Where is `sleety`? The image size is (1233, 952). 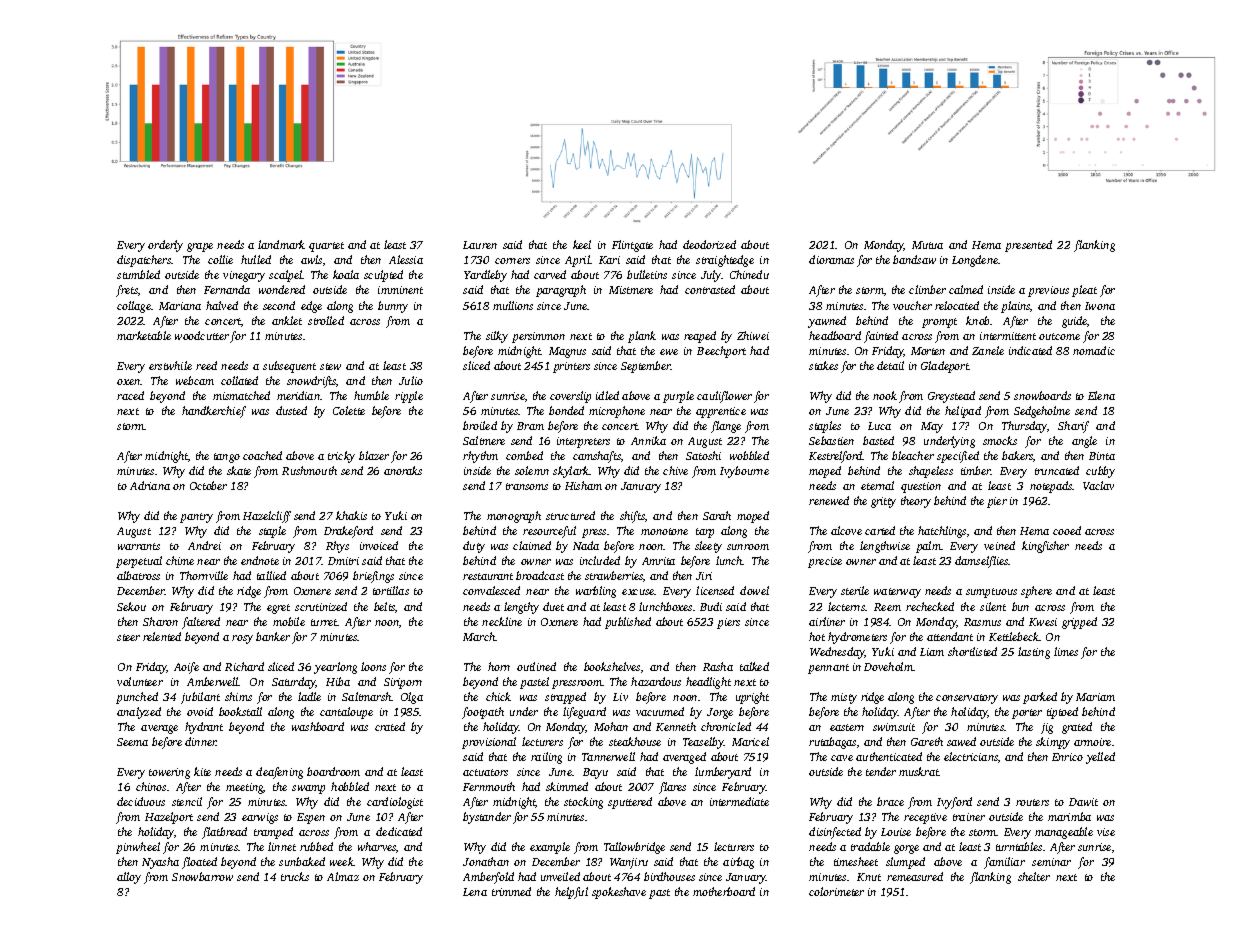 sleety is located at coordinates (708, 547).
